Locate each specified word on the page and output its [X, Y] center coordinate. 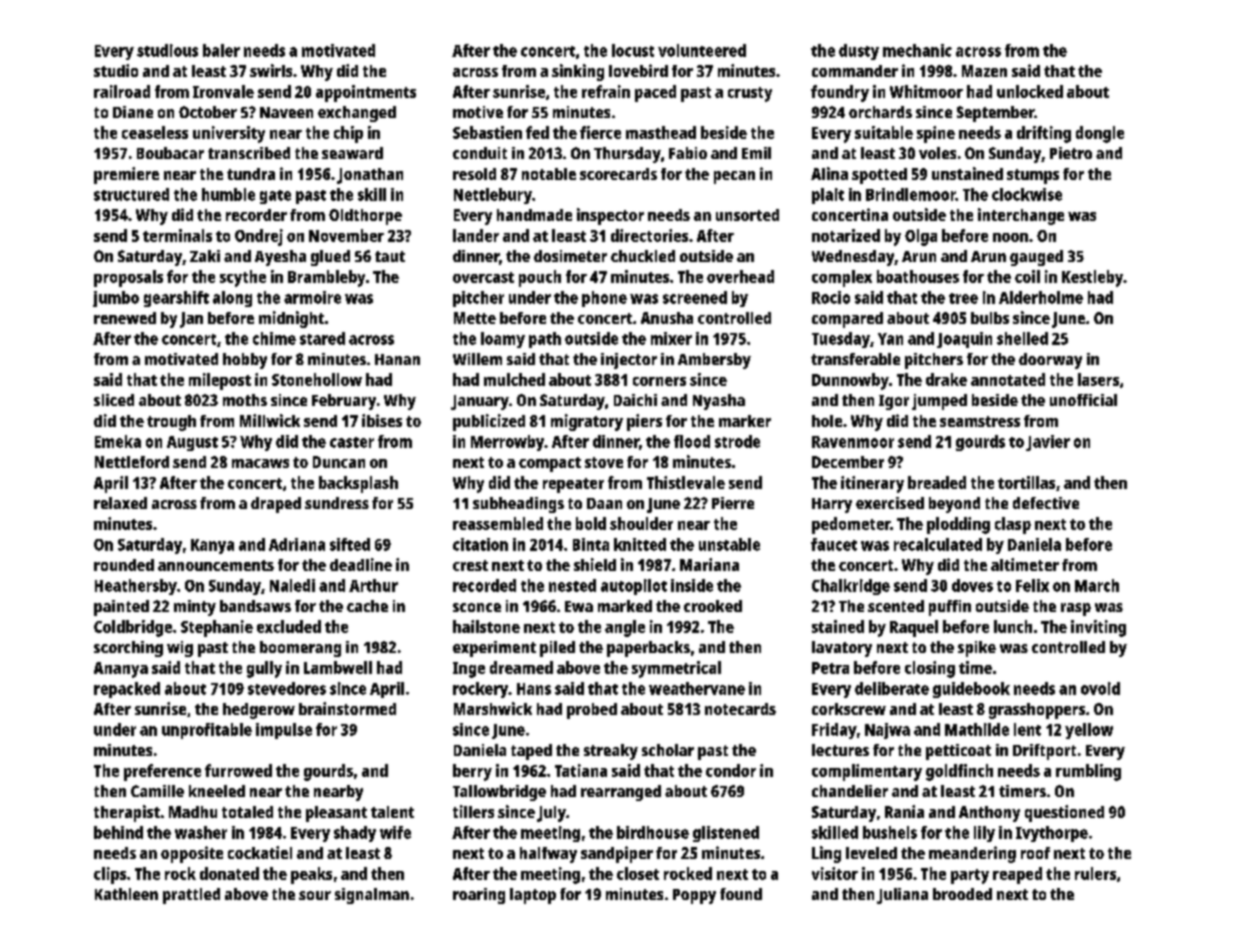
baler [221, 50]
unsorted [747, 215]
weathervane [697, 688]
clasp [1013, 525]
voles [937, 153]
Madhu [193, 812]
